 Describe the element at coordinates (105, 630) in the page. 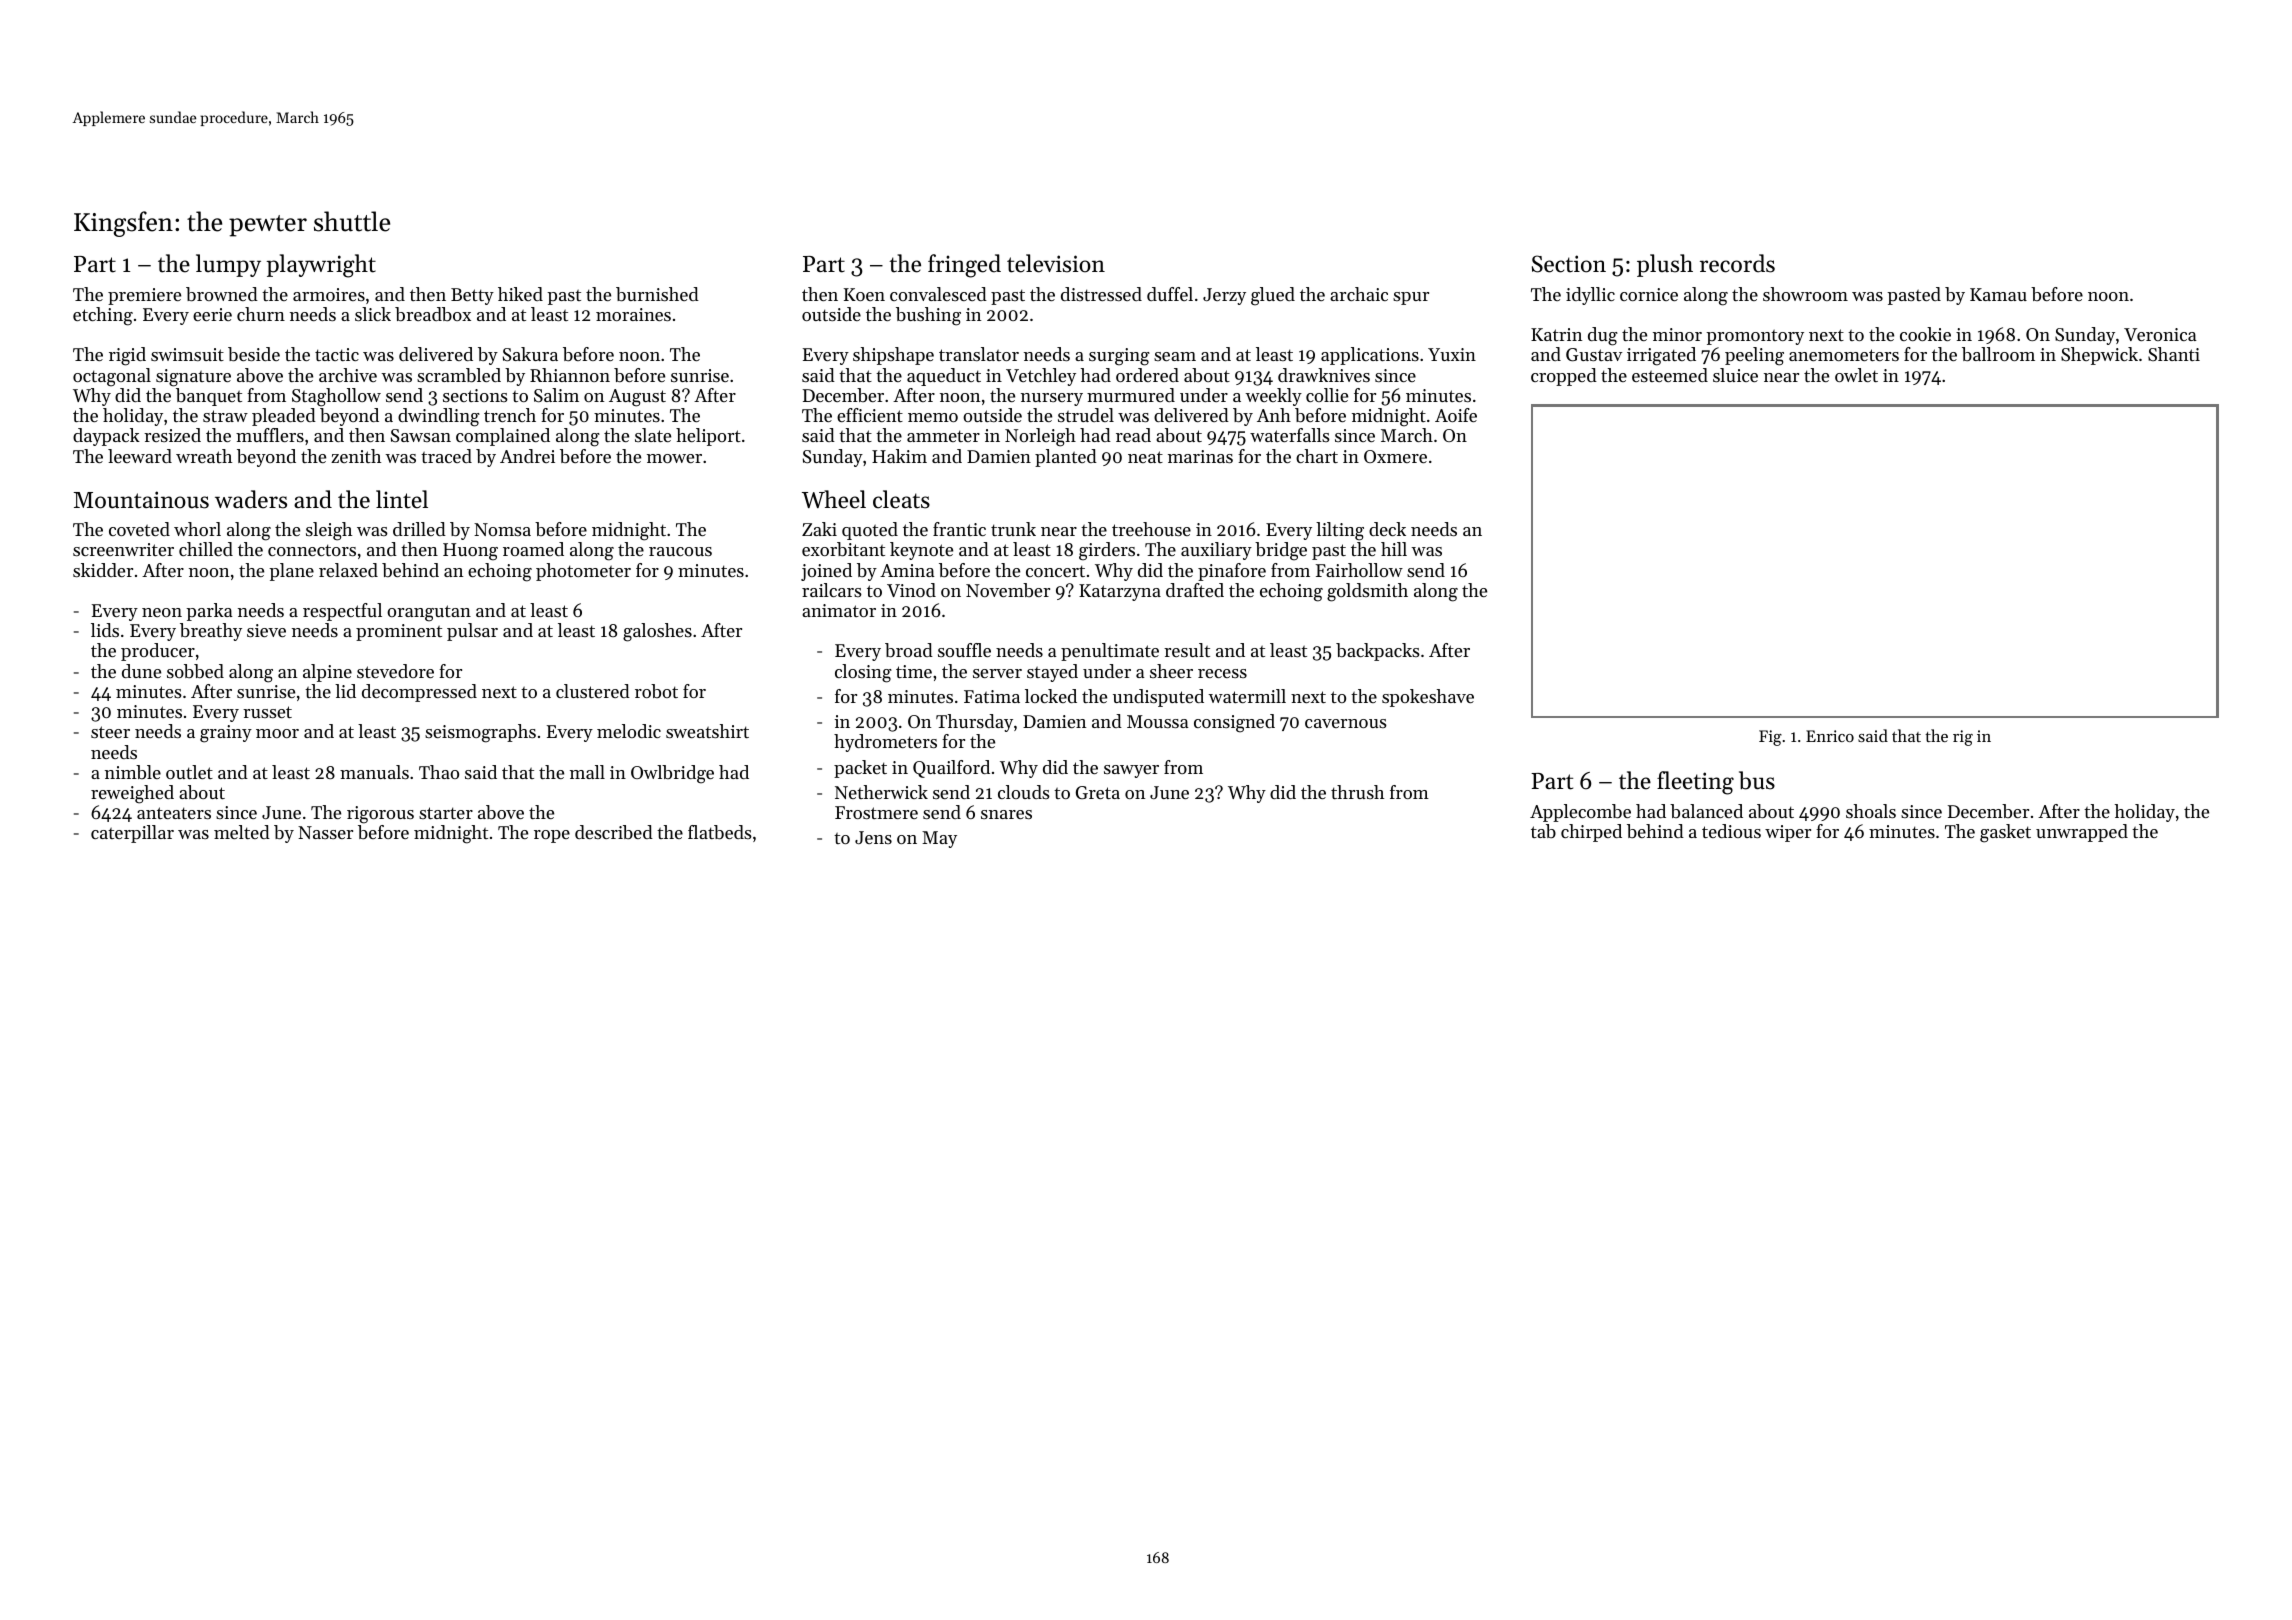

I see `lids` at that location.
